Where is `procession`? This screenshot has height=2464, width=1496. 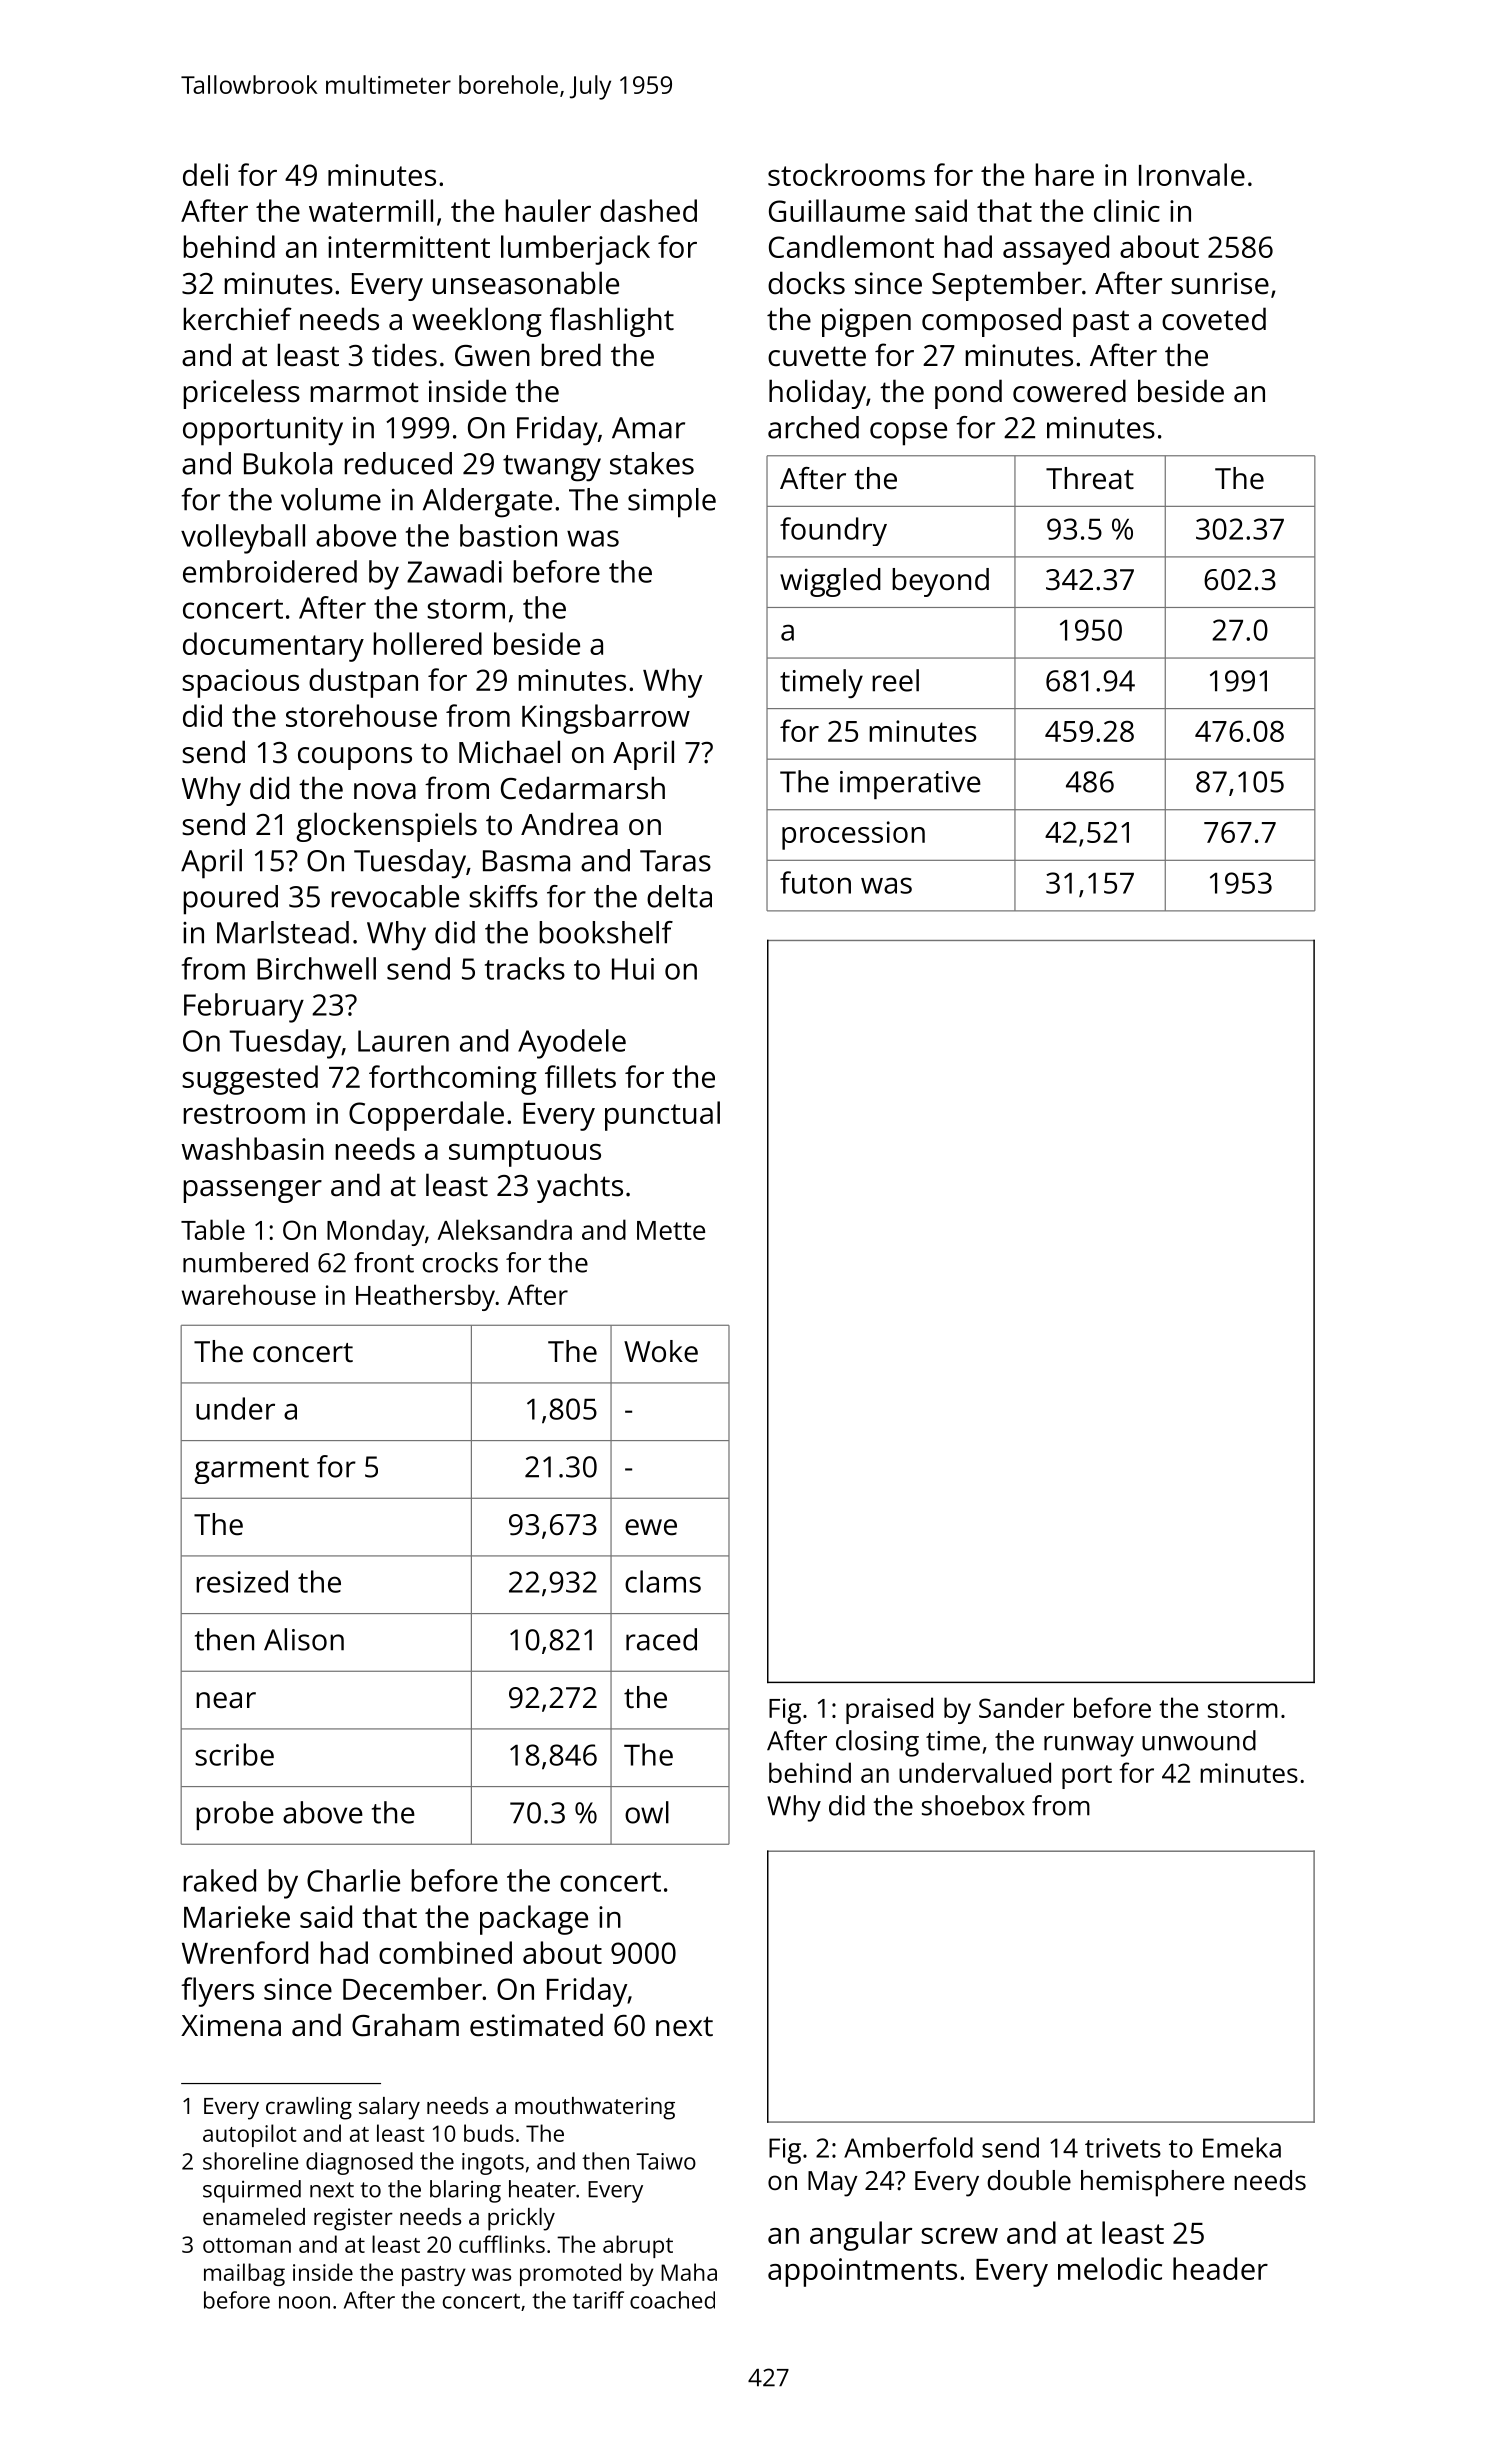
procession is located at coordinates (853, 835).
